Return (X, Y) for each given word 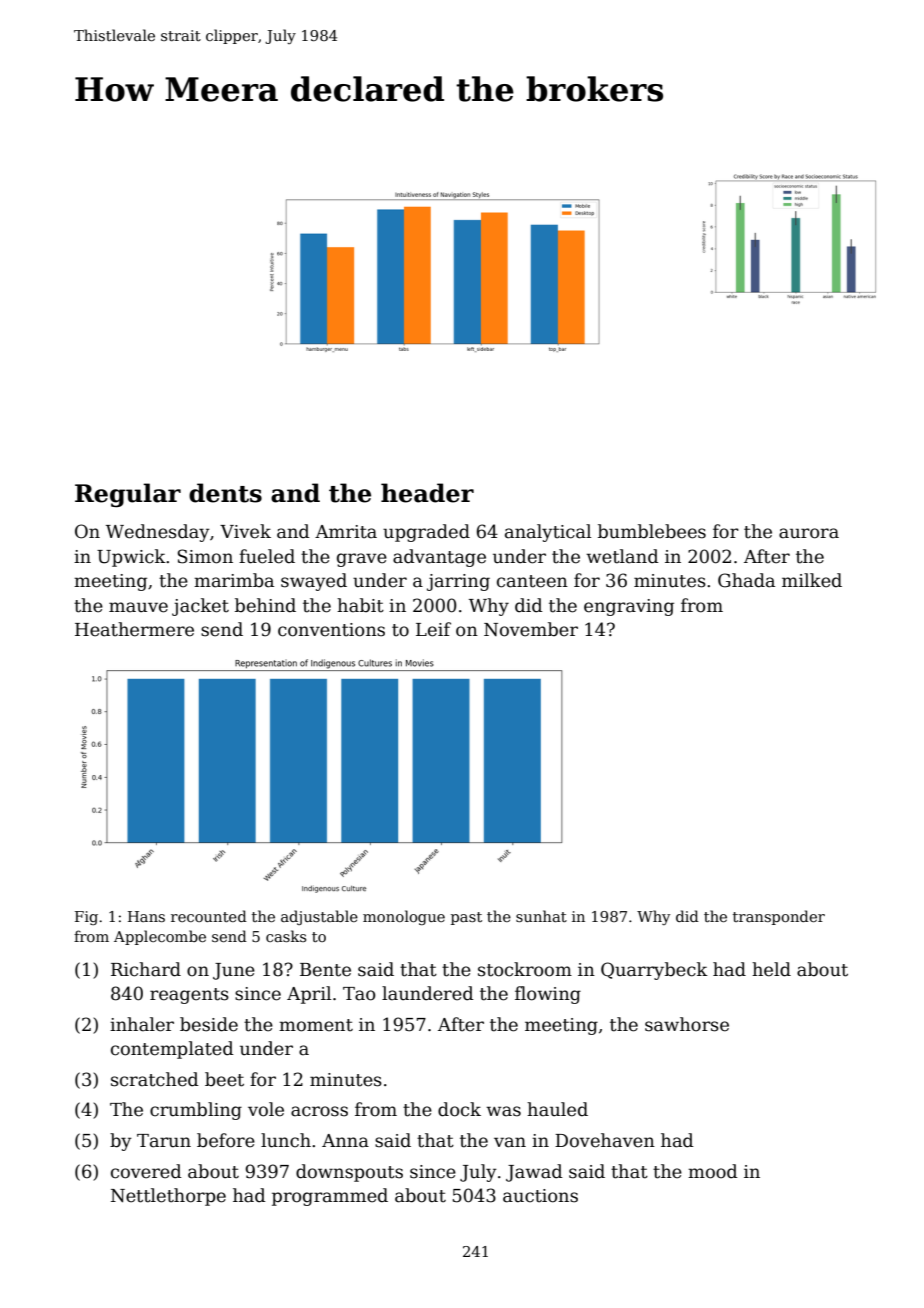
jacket (200, 607)
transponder (779, 917)
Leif (433, 629)
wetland (622, 556)
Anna (345, 1141)
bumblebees (652, 531)
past (466, 918)
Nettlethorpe (168, 1197)
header (427, 493)
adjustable (319, 917)
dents (225, 493)
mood (713, 1171)
